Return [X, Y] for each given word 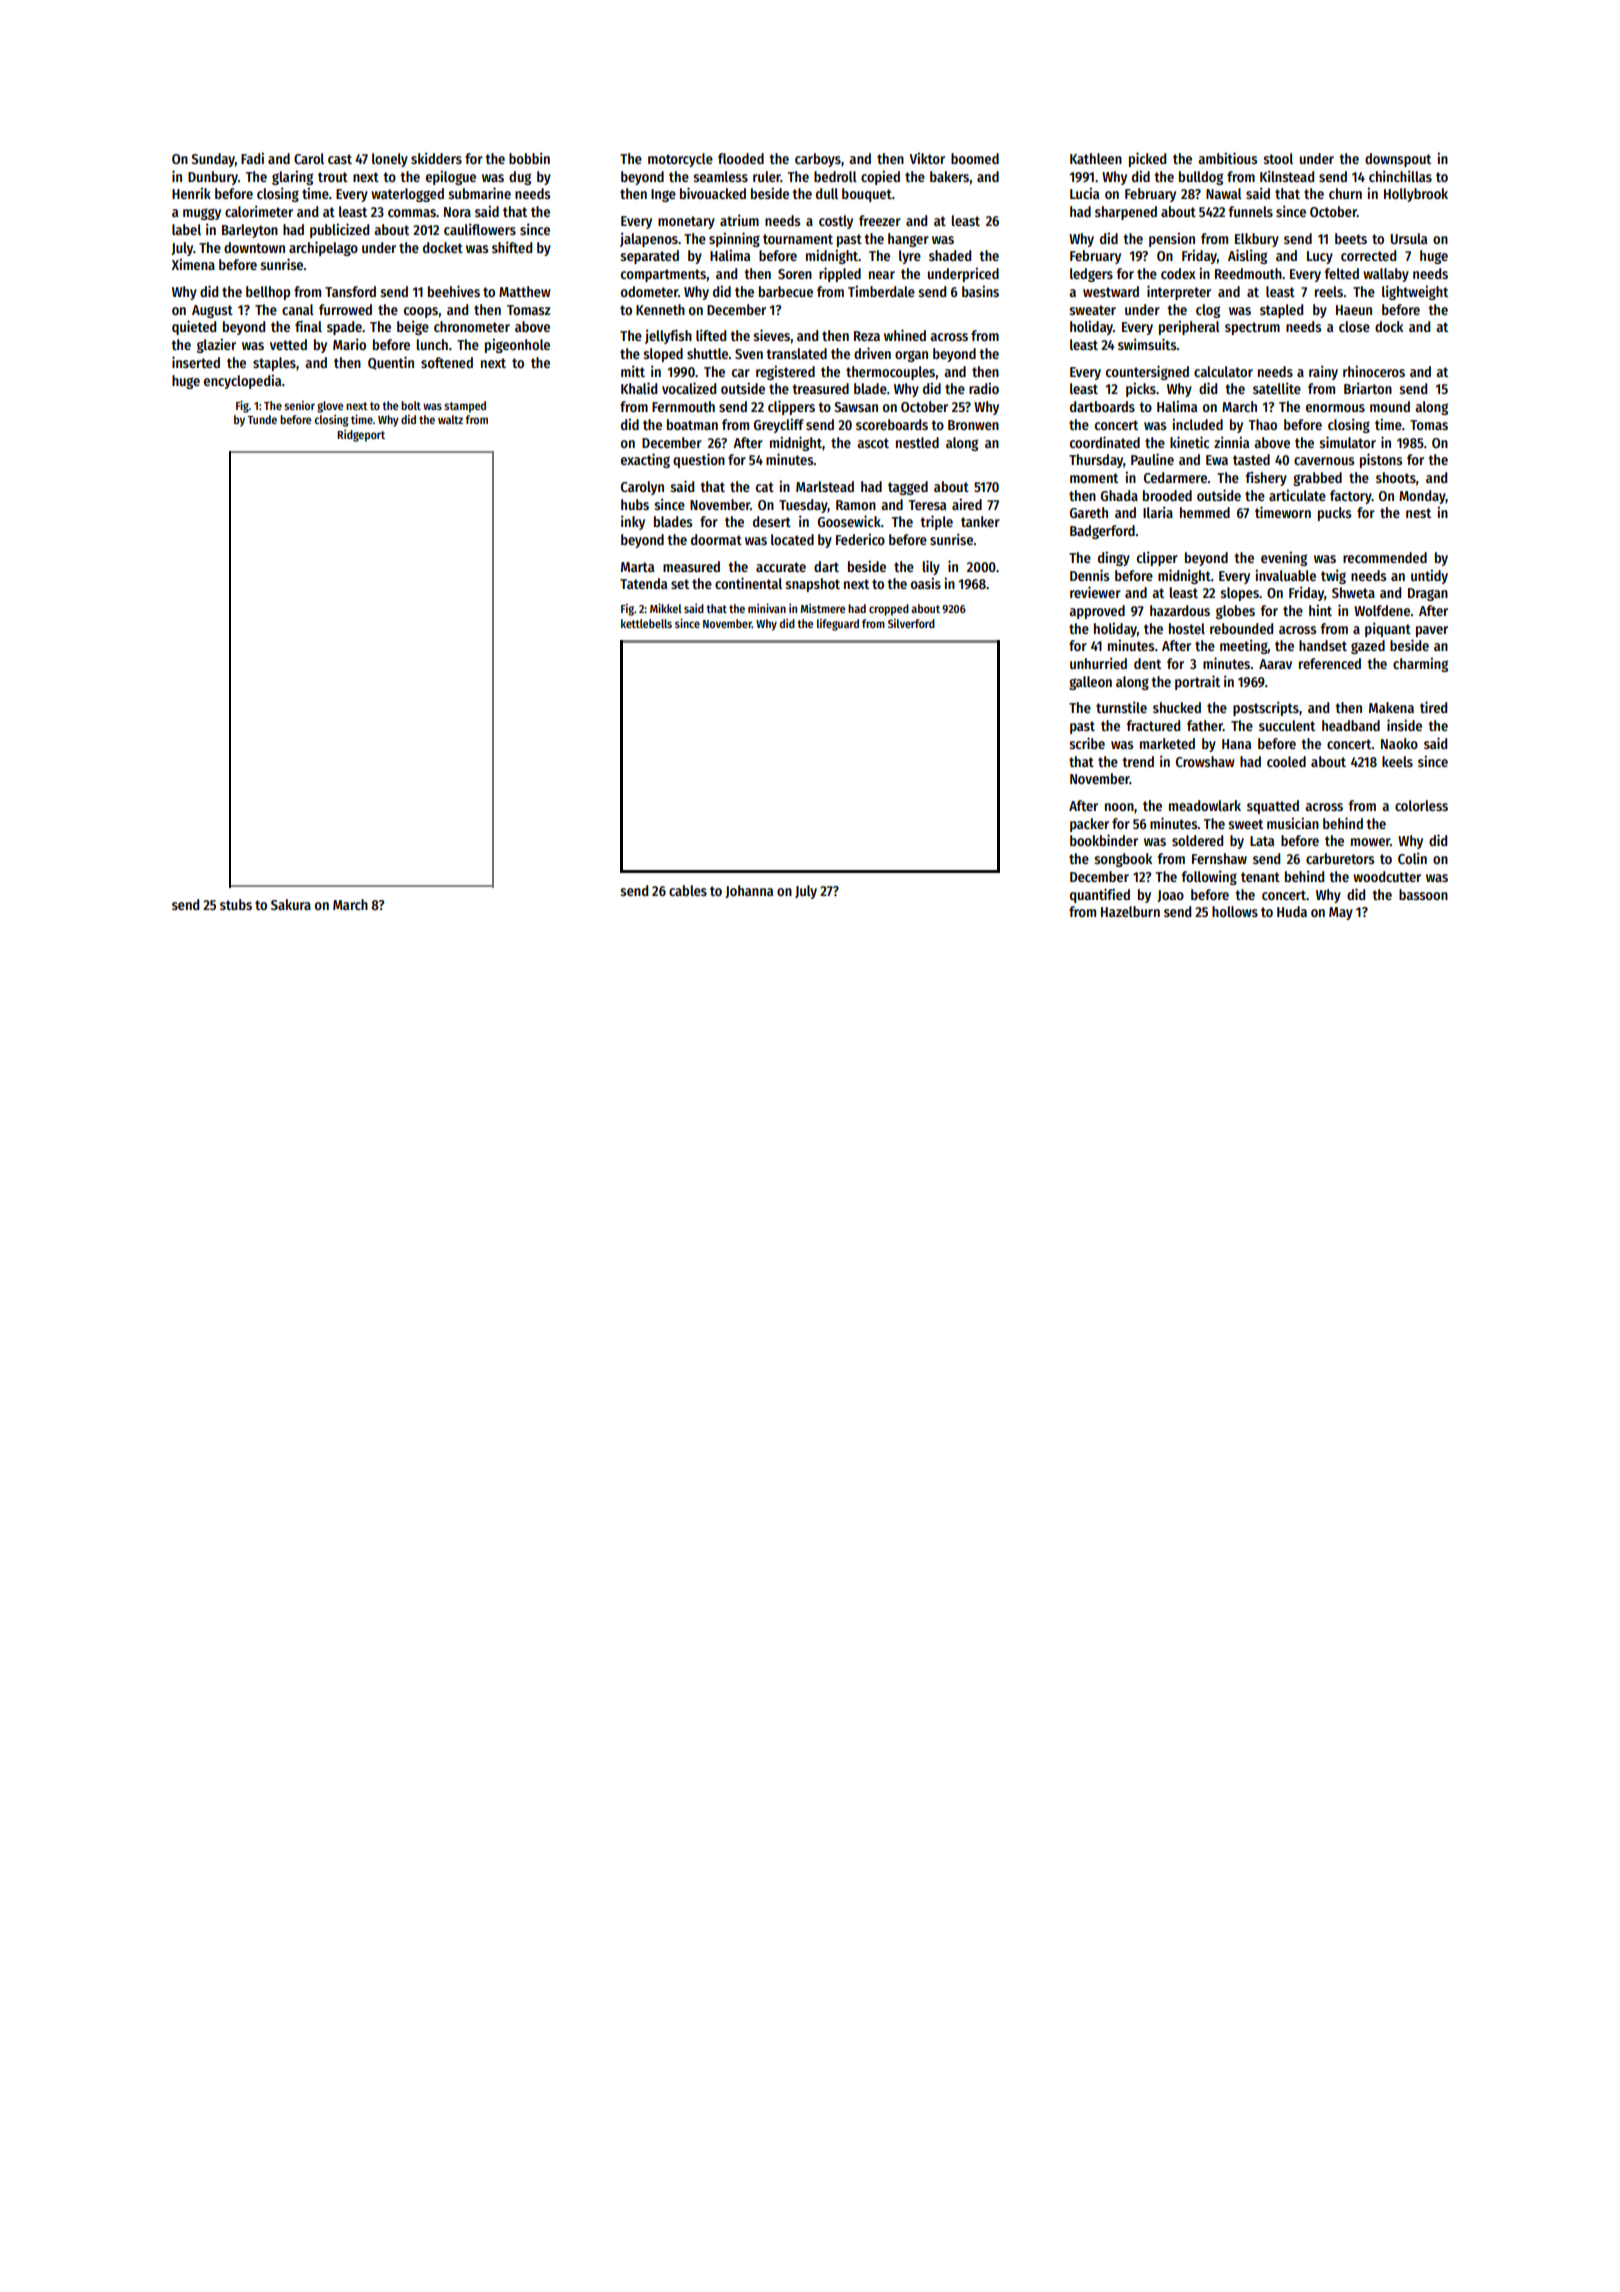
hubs [635, 504]
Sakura [291, 904]
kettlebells [646, 623]
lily [931, 567]
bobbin [529, 158]
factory [1351, 497]
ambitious [1227, 158]
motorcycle [680, 160]
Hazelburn [1130, 911]
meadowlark [1205, 805]
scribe [1087, 743]
